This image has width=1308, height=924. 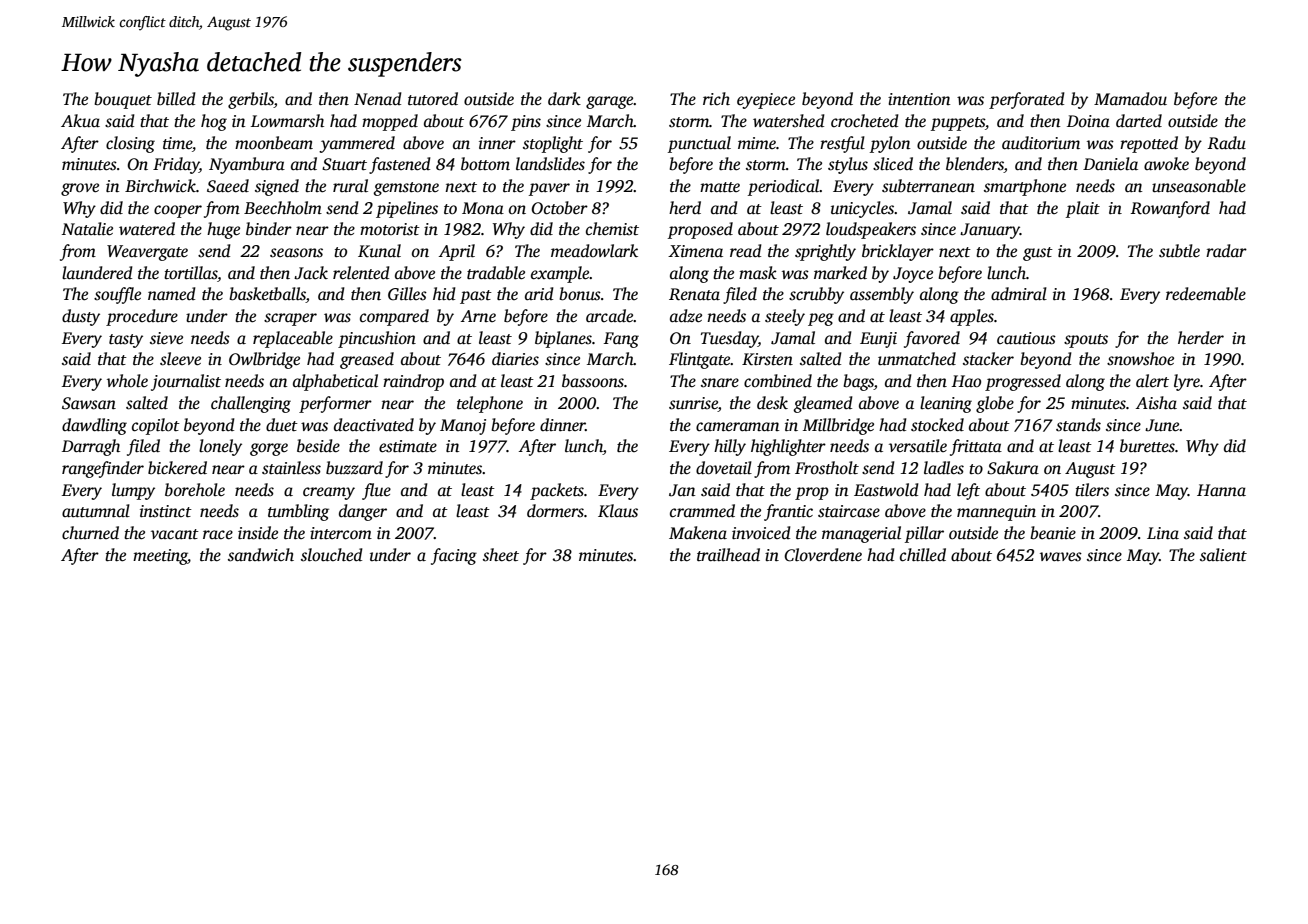 What do you see at coordinates (457, 252) in the image?
I see `April` at bounding box center [457, 252].
